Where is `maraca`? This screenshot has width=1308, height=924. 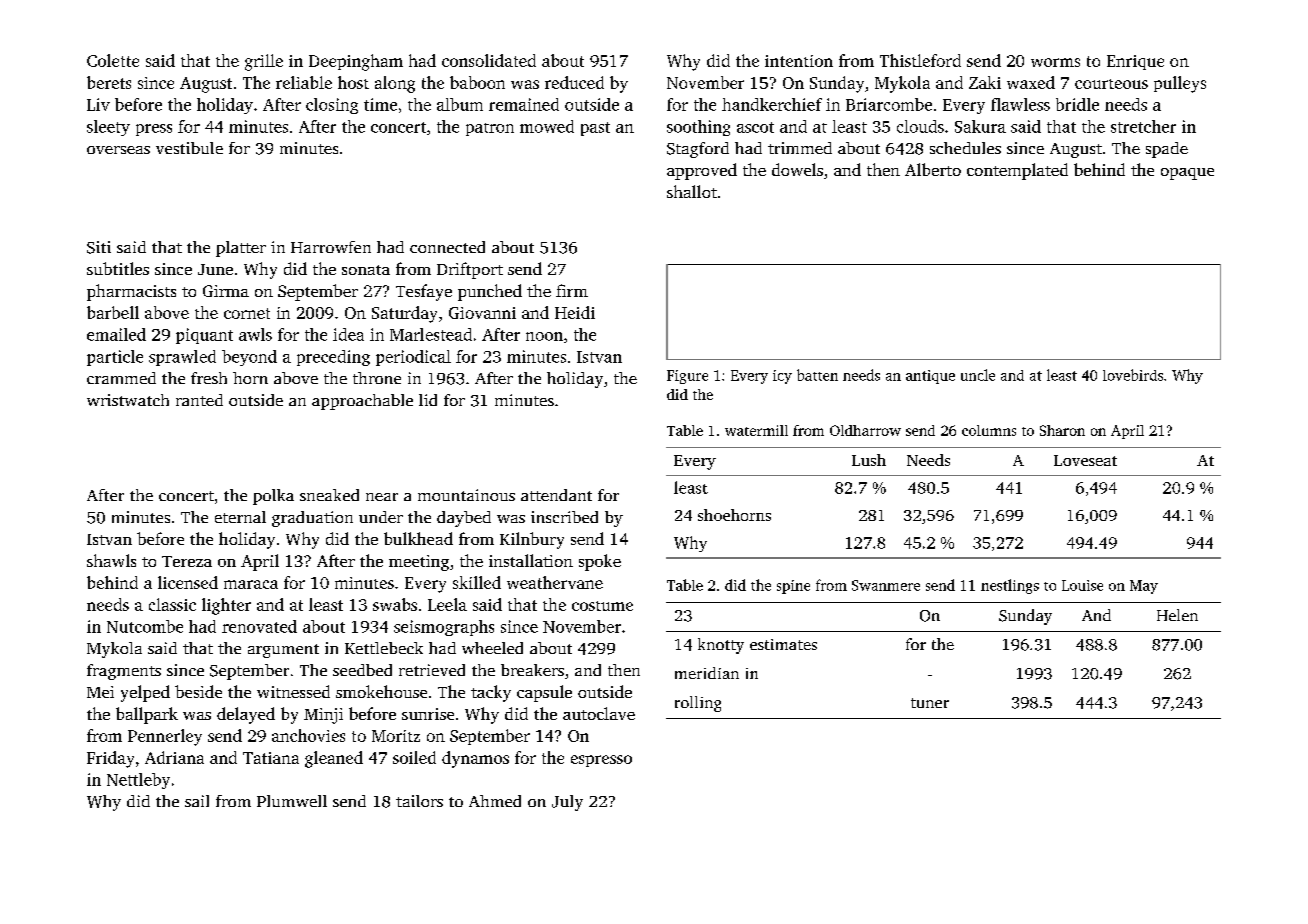
maraca is located at coordinates (251, 584).
